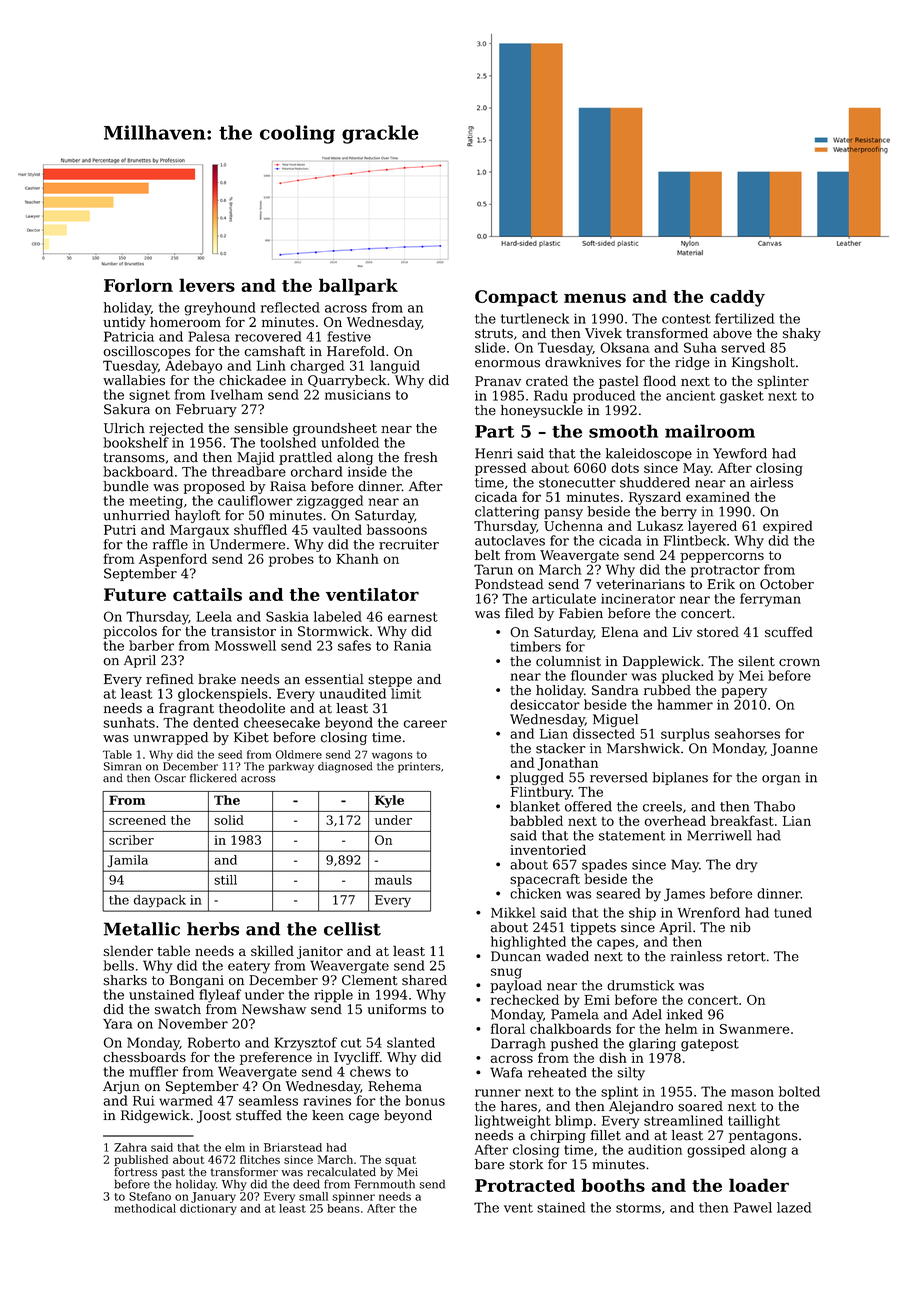  Describe the element at coordinates (424, 980) in the screenshot. I see `shared` at that location.
